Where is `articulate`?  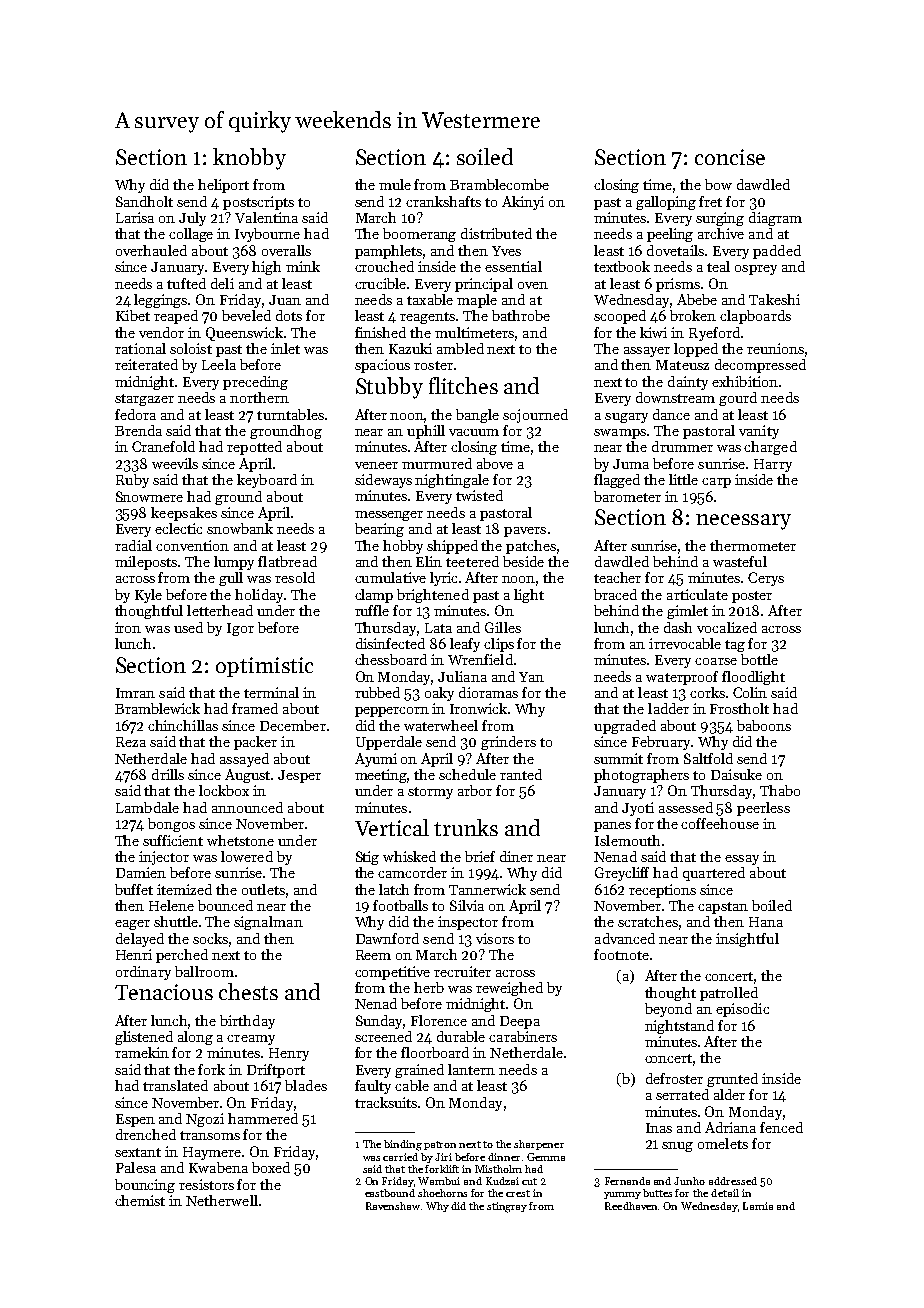 articulate is located at coordinates (697, 594).
